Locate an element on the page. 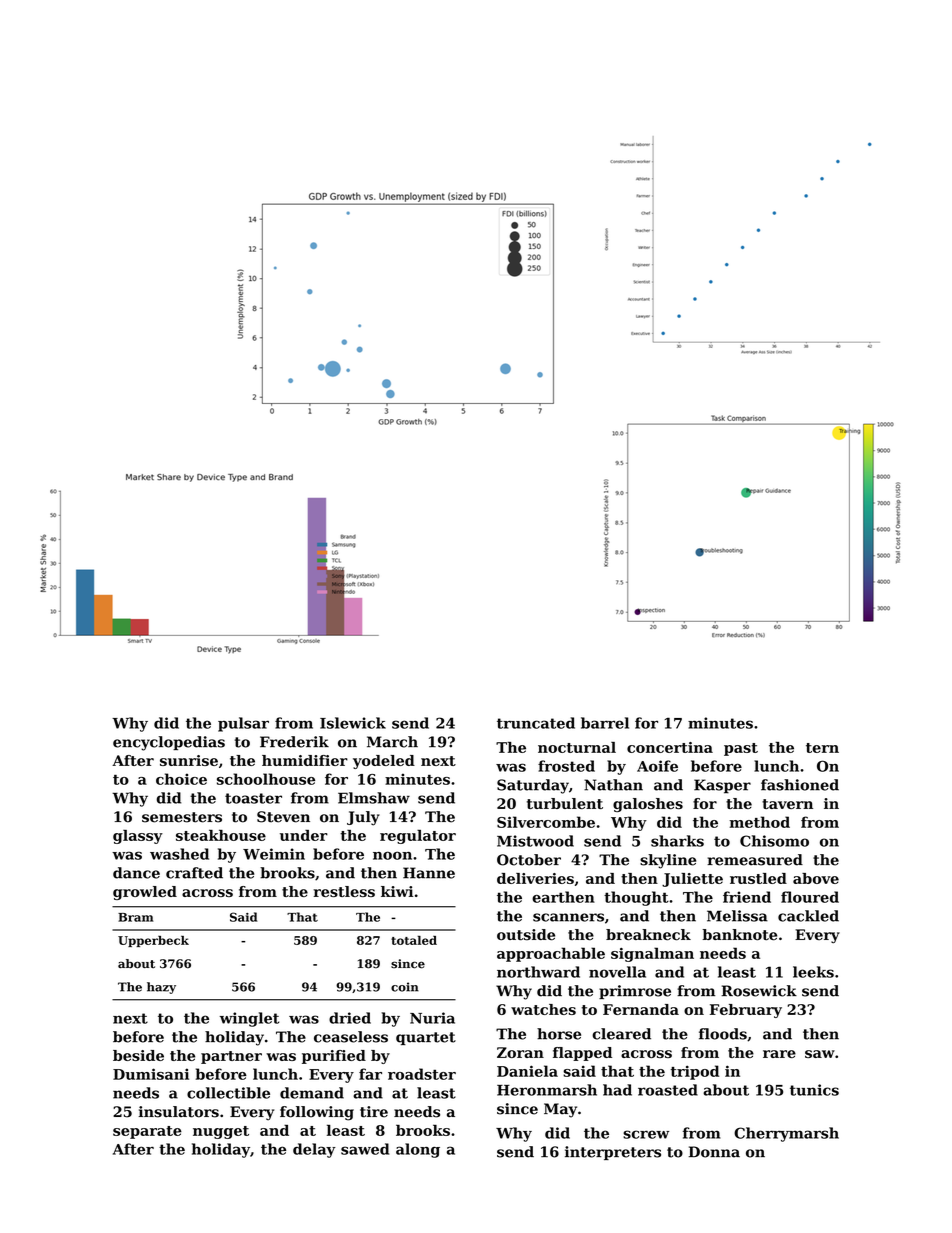 The image size is (952, 1233). Donna is located at coordinates (714, 1152).
